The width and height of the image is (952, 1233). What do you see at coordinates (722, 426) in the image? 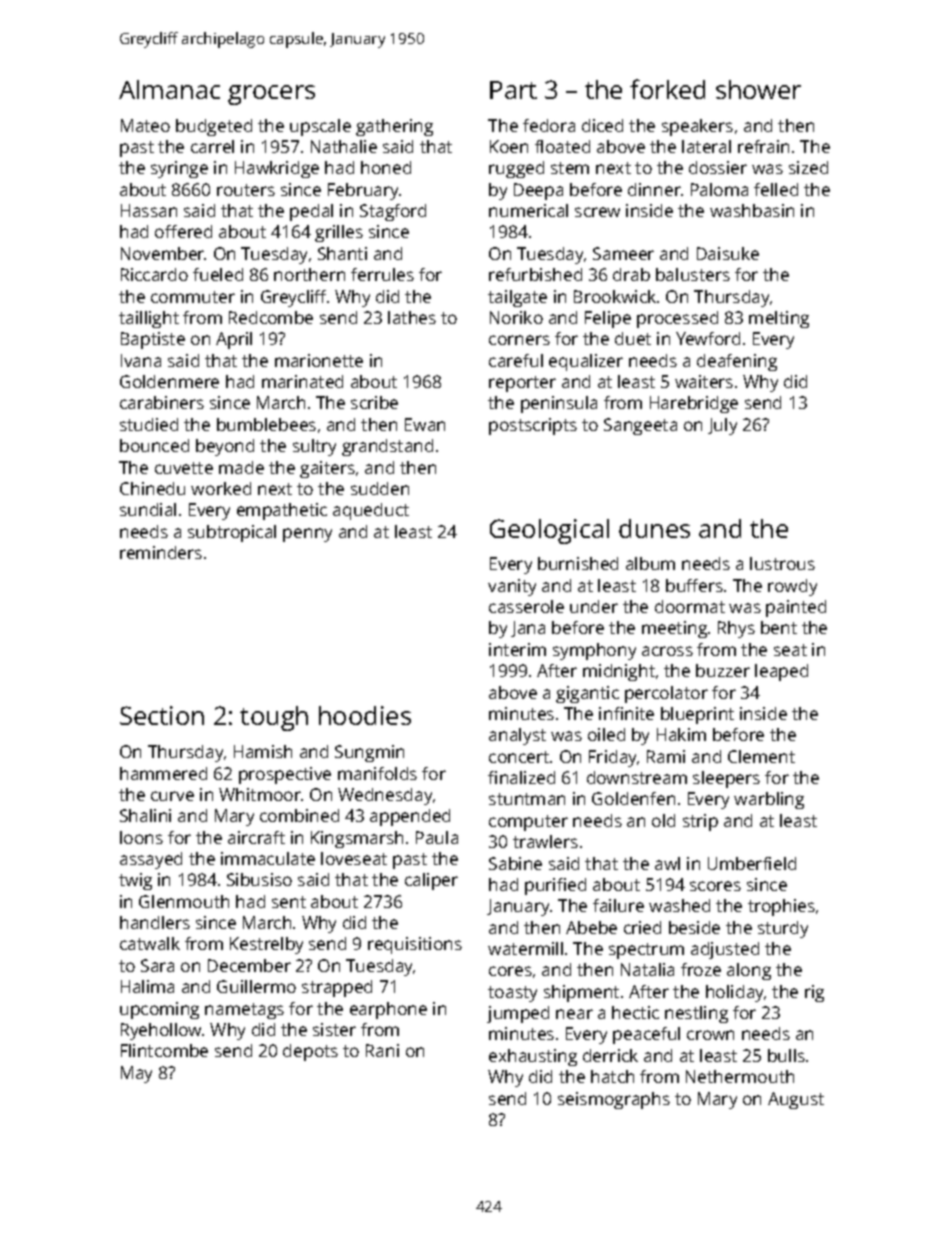
I see `July` at bounding box center [722, 426].
